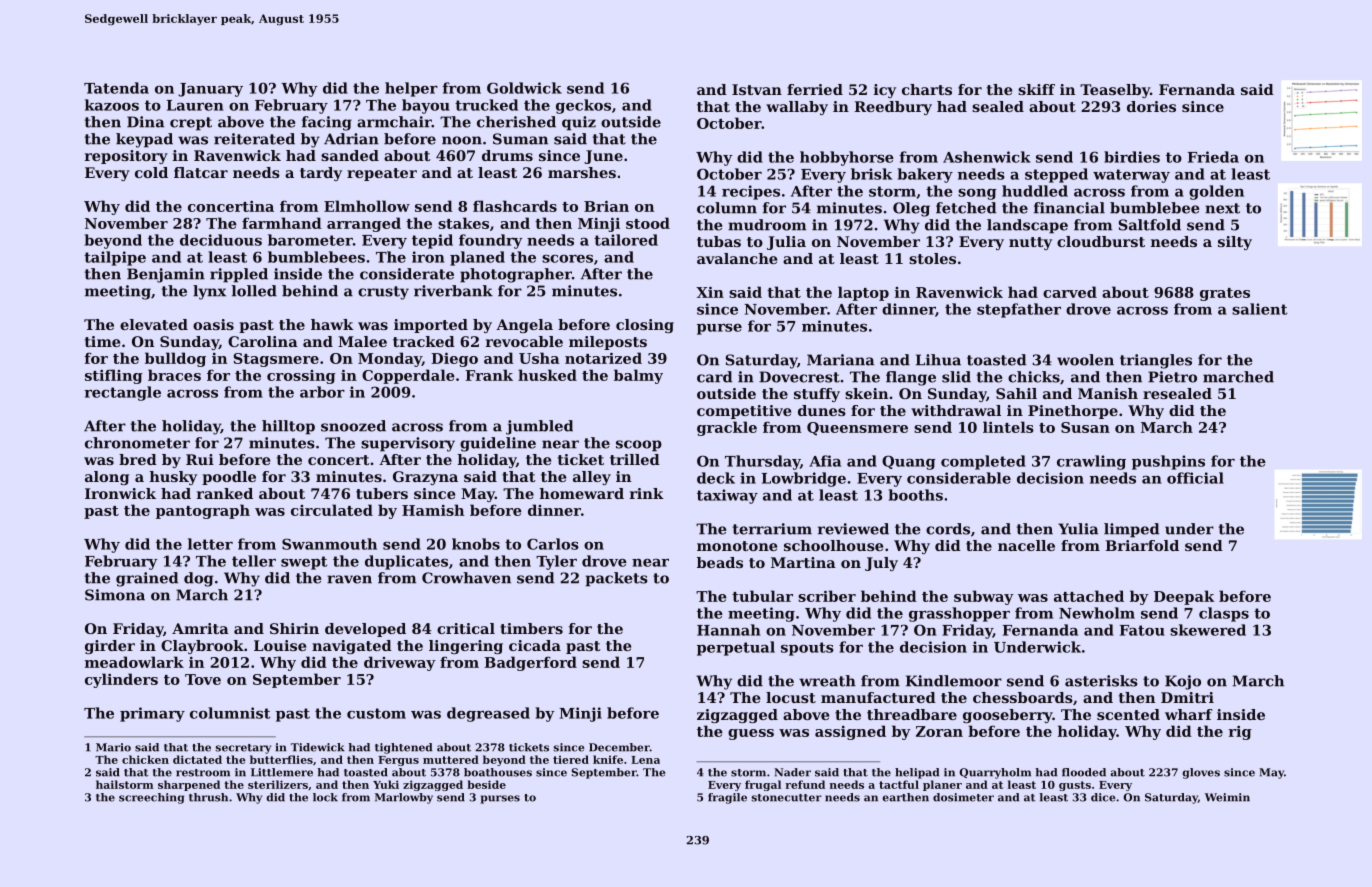 Image resolution: width=1372 pixels, height=887 pixels. I want to click on birdies, so click(1132, 157).
